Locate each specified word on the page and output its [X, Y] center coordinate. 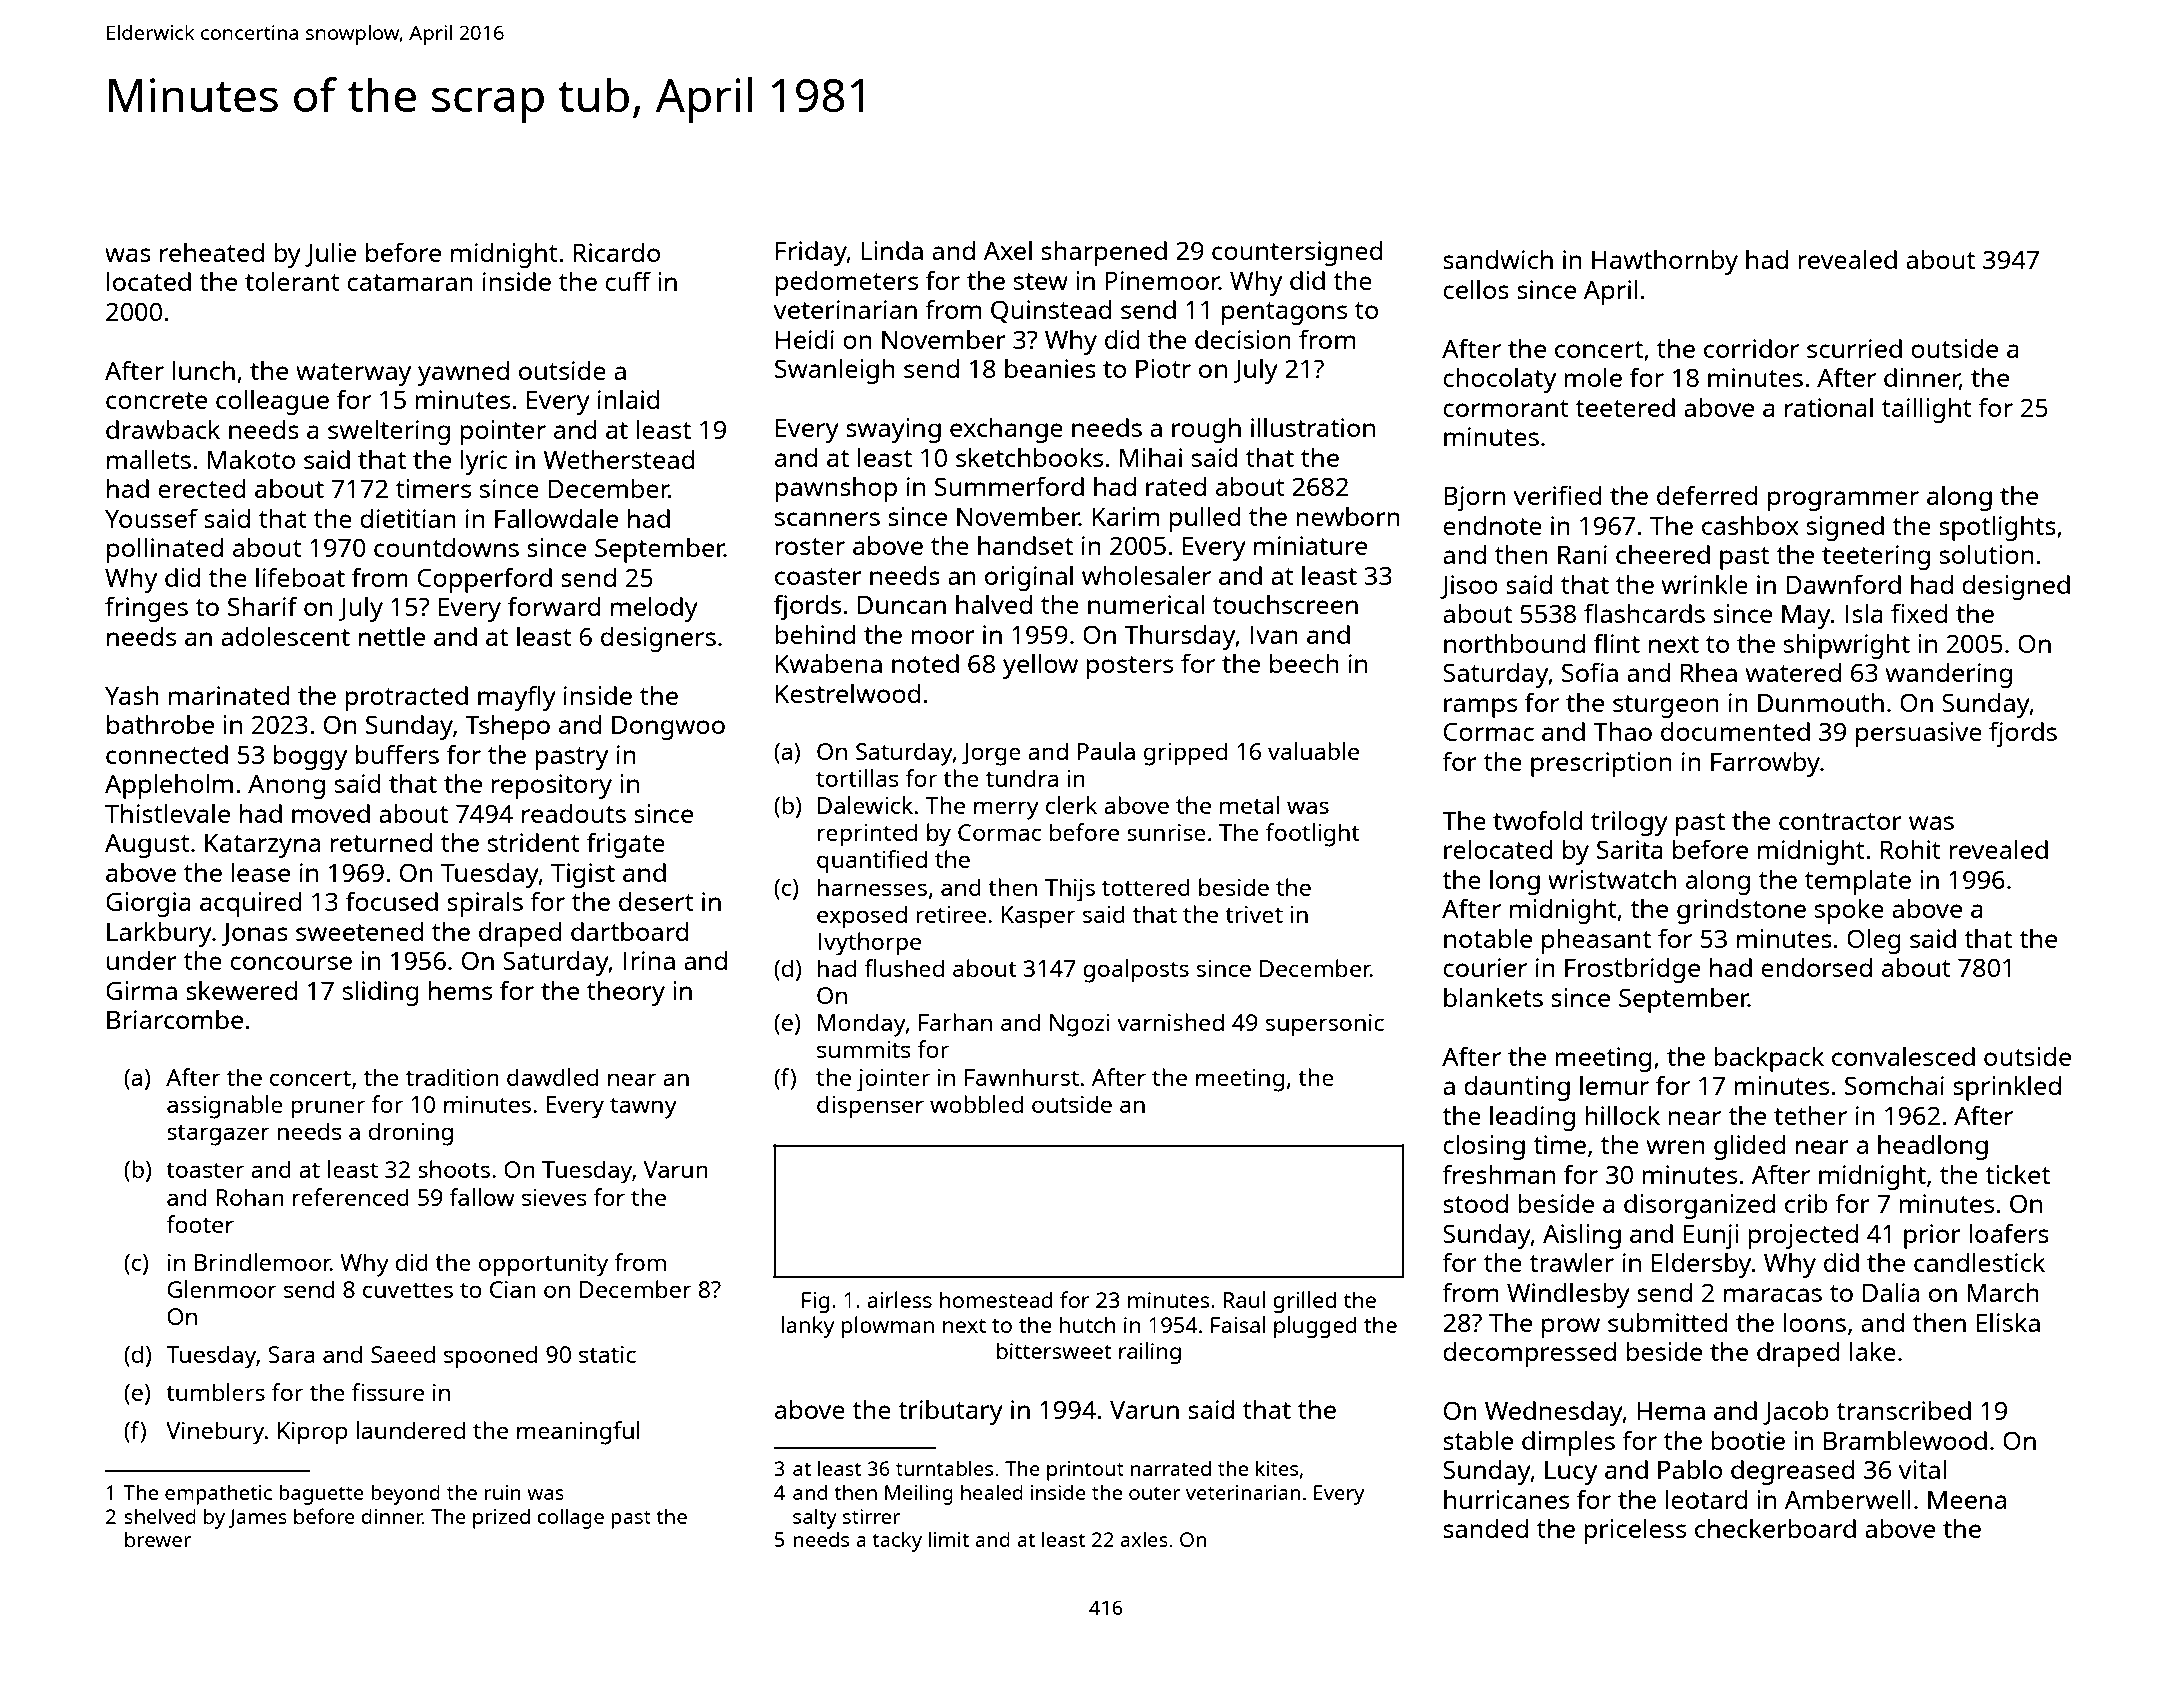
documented [1735, 731]
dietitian [408, 518]
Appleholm [169, 786]
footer [200, 1224]
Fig [816, 1302]
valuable [1313, 751]
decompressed [1529, 1354]
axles [1144, 1539]
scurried [1854, 348]
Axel [1008, 250]
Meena [1967, 1499]
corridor [1751, 348]
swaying [893, 430]
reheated [212, 252]
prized [501, 1519]
